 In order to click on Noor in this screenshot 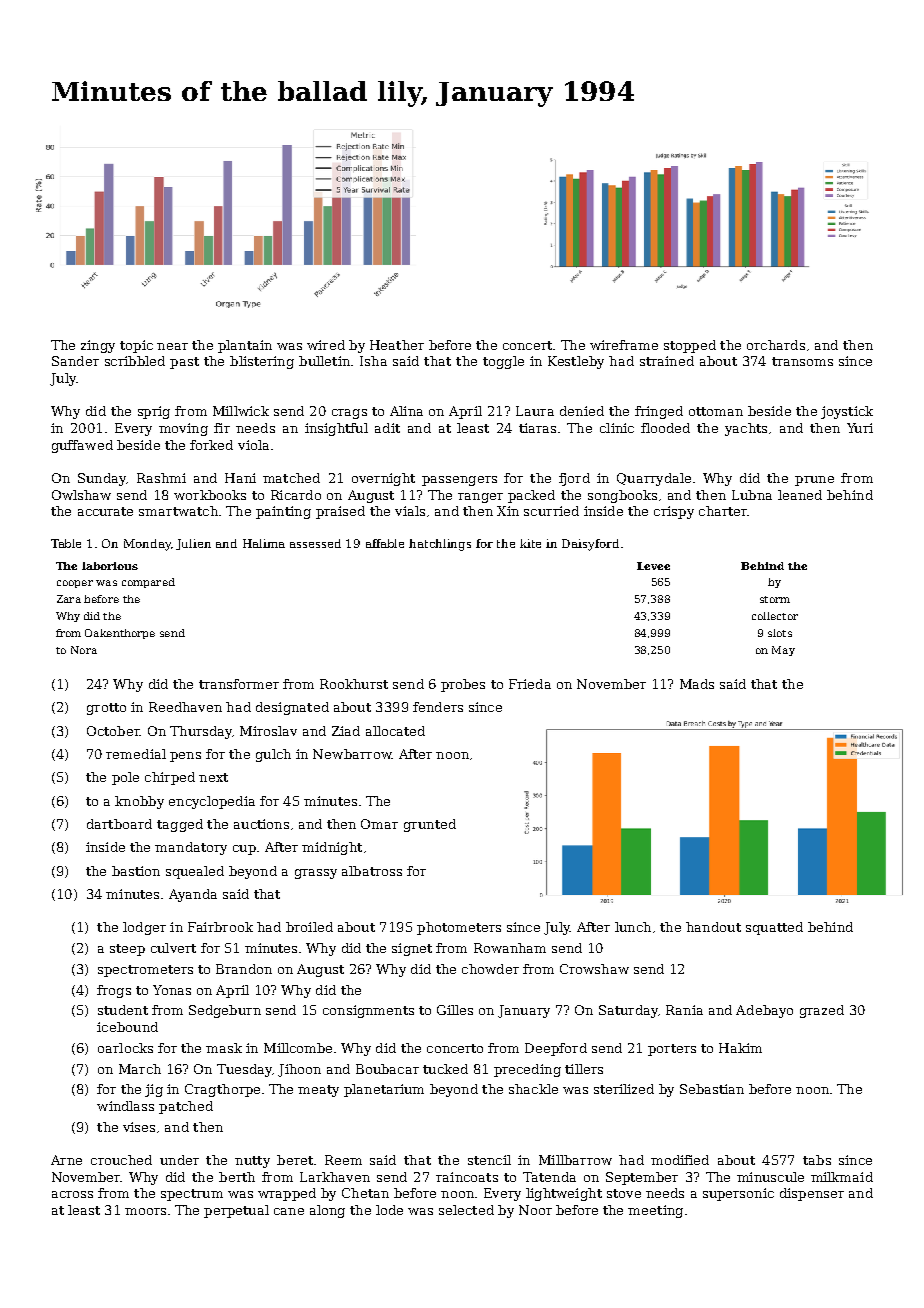, I will do `click(535, 1210)`.
